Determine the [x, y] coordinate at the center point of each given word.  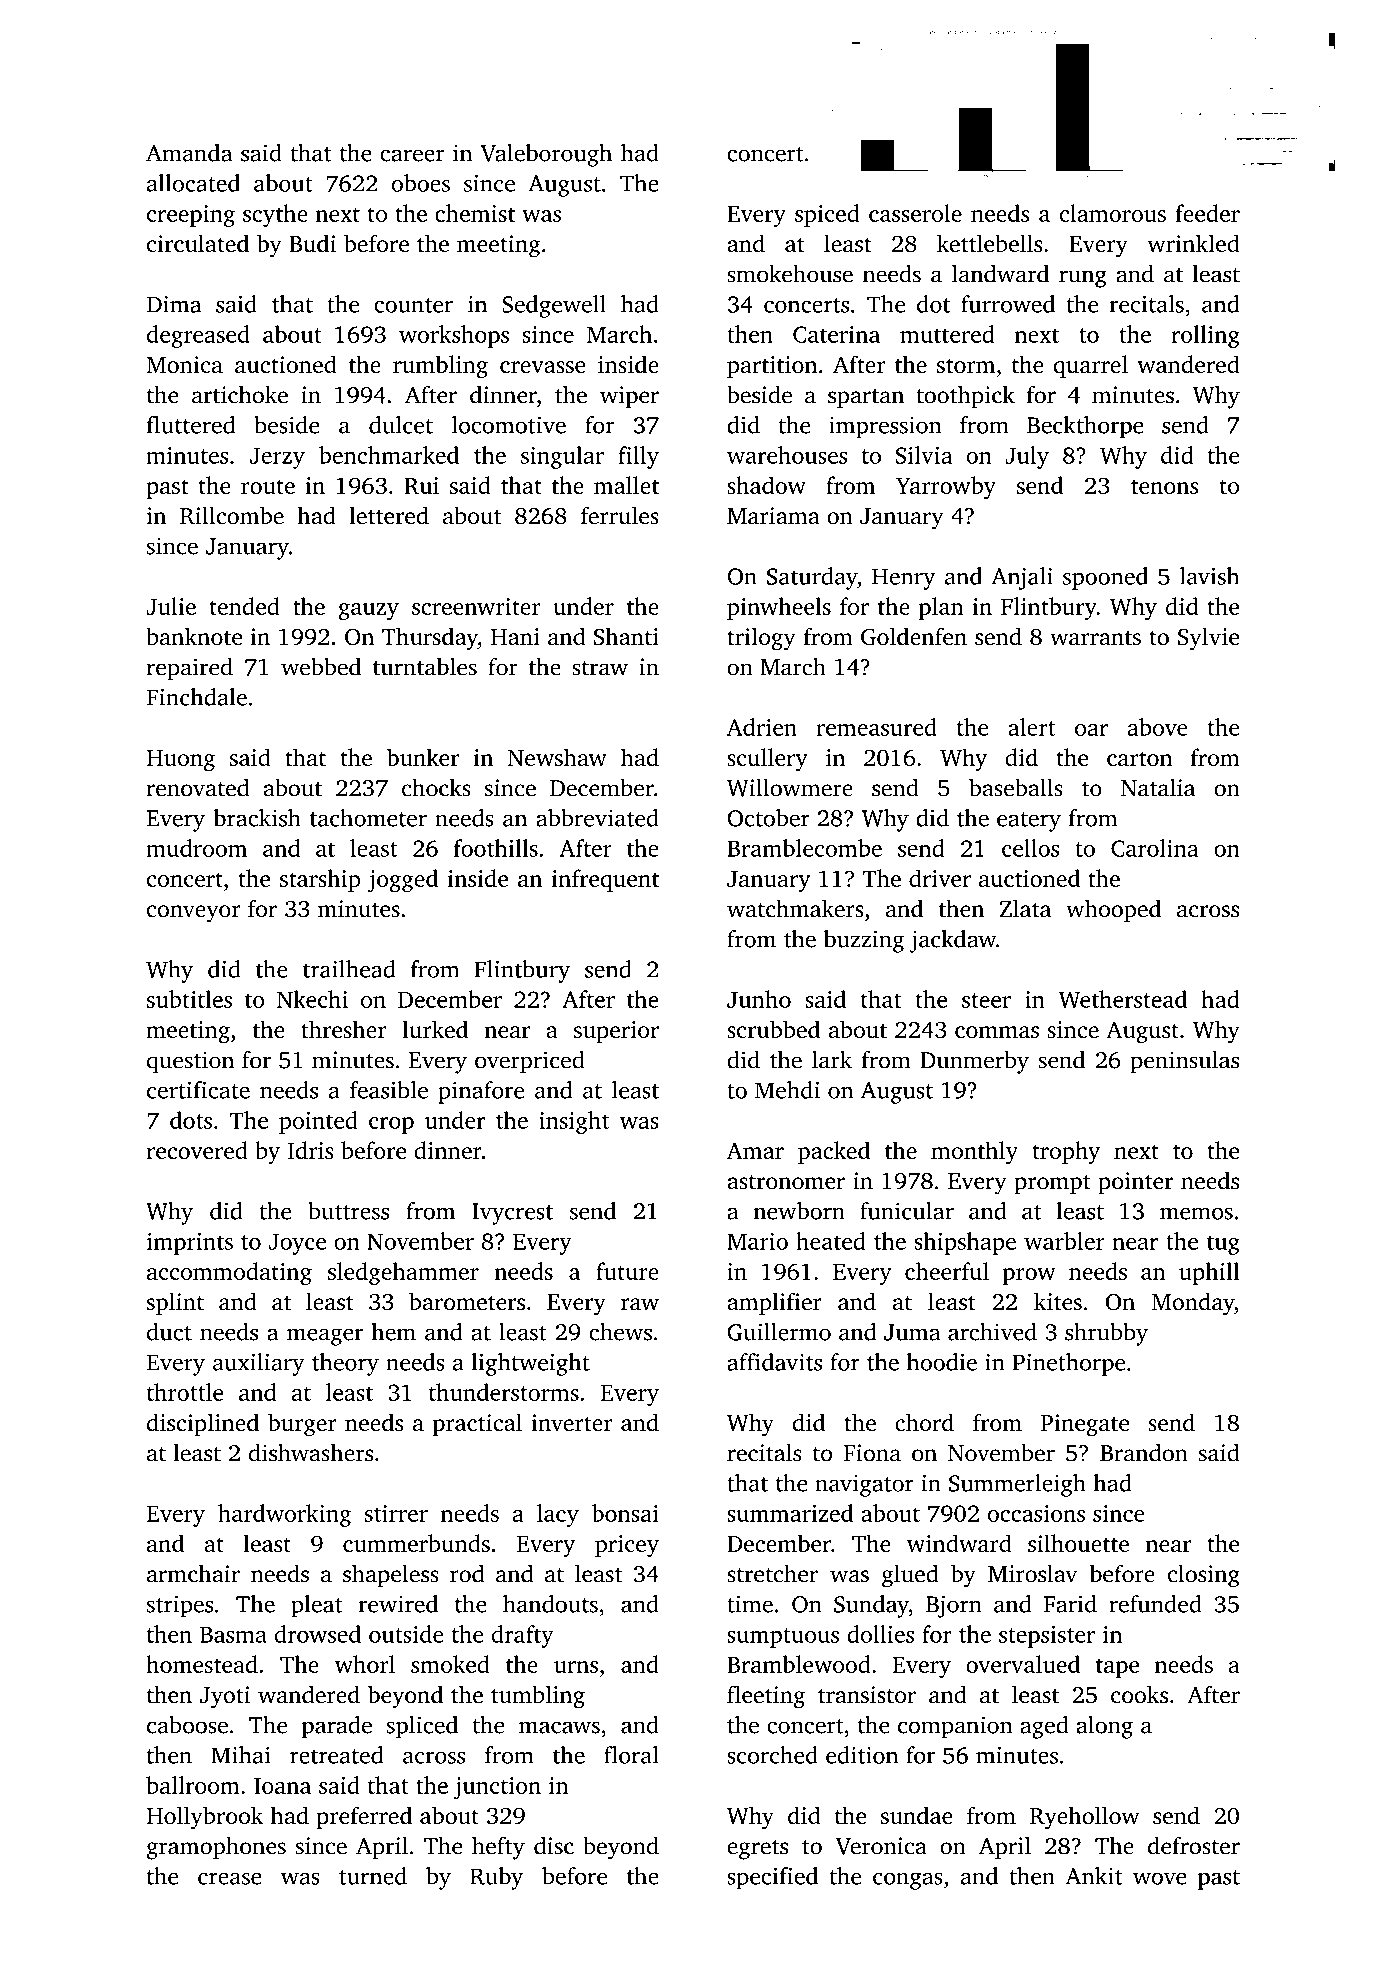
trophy [1066, 1152]
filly [639, 457]
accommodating [229, 1273]
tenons [1164, 486]
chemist [475, 213]
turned [373, 1876]
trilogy [761, 639]
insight [574, 1122]
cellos [1030, 848]
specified [772, 1878]
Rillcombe [232, 515]
